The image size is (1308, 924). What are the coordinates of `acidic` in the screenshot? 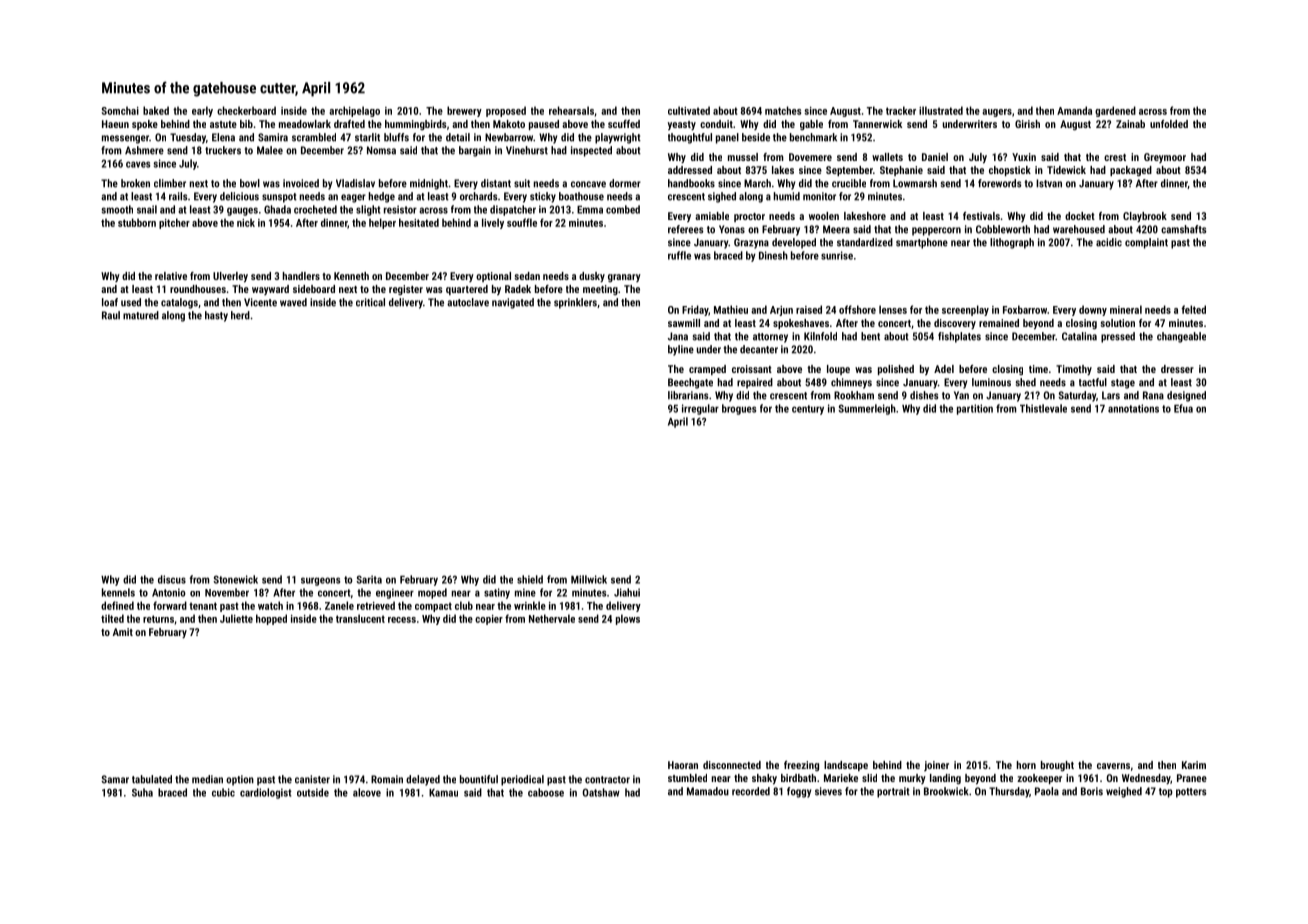 It's located at (1109, 242).
